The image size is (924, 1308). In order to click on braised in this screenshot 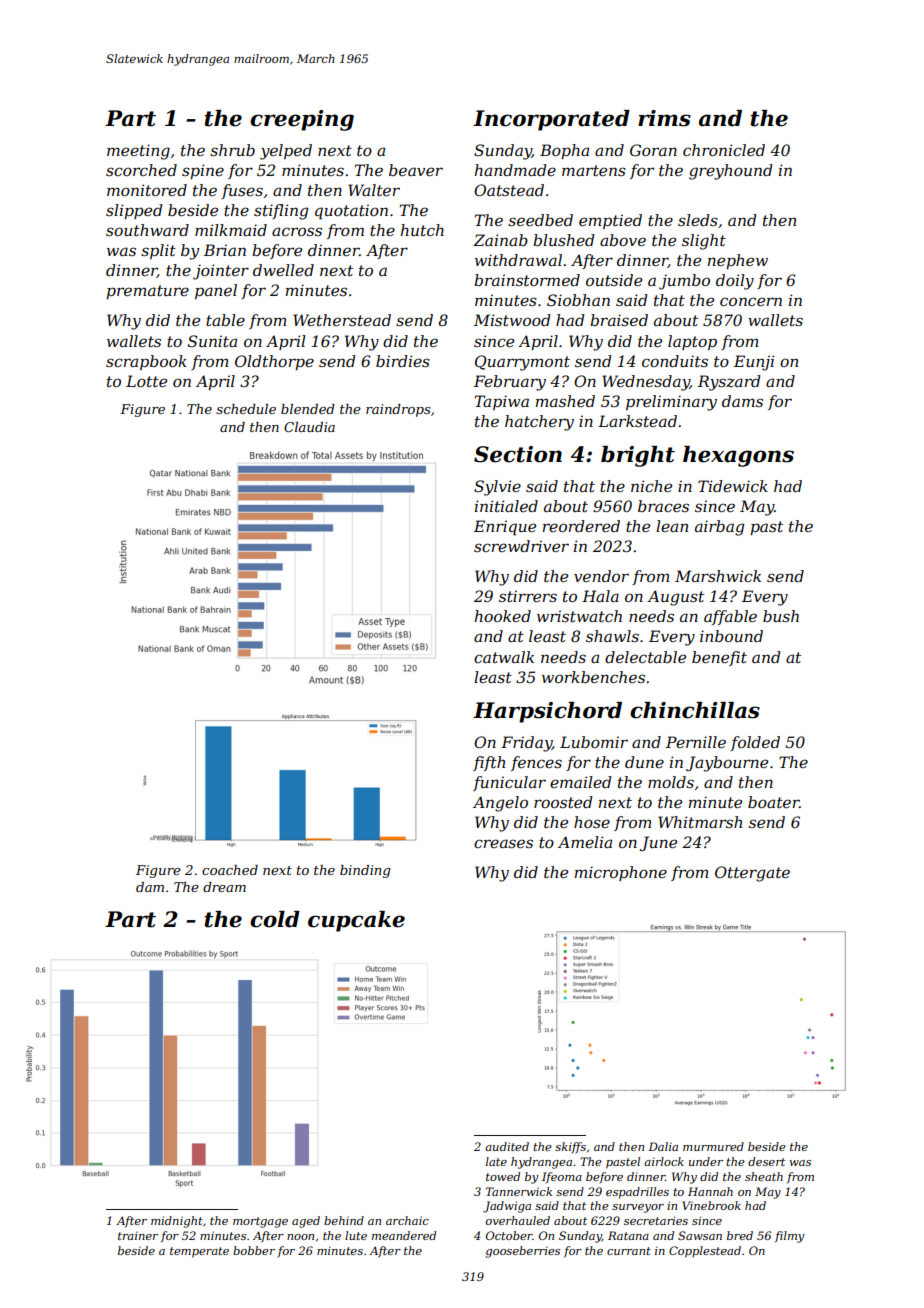, I will do `click(619, 320)`.
